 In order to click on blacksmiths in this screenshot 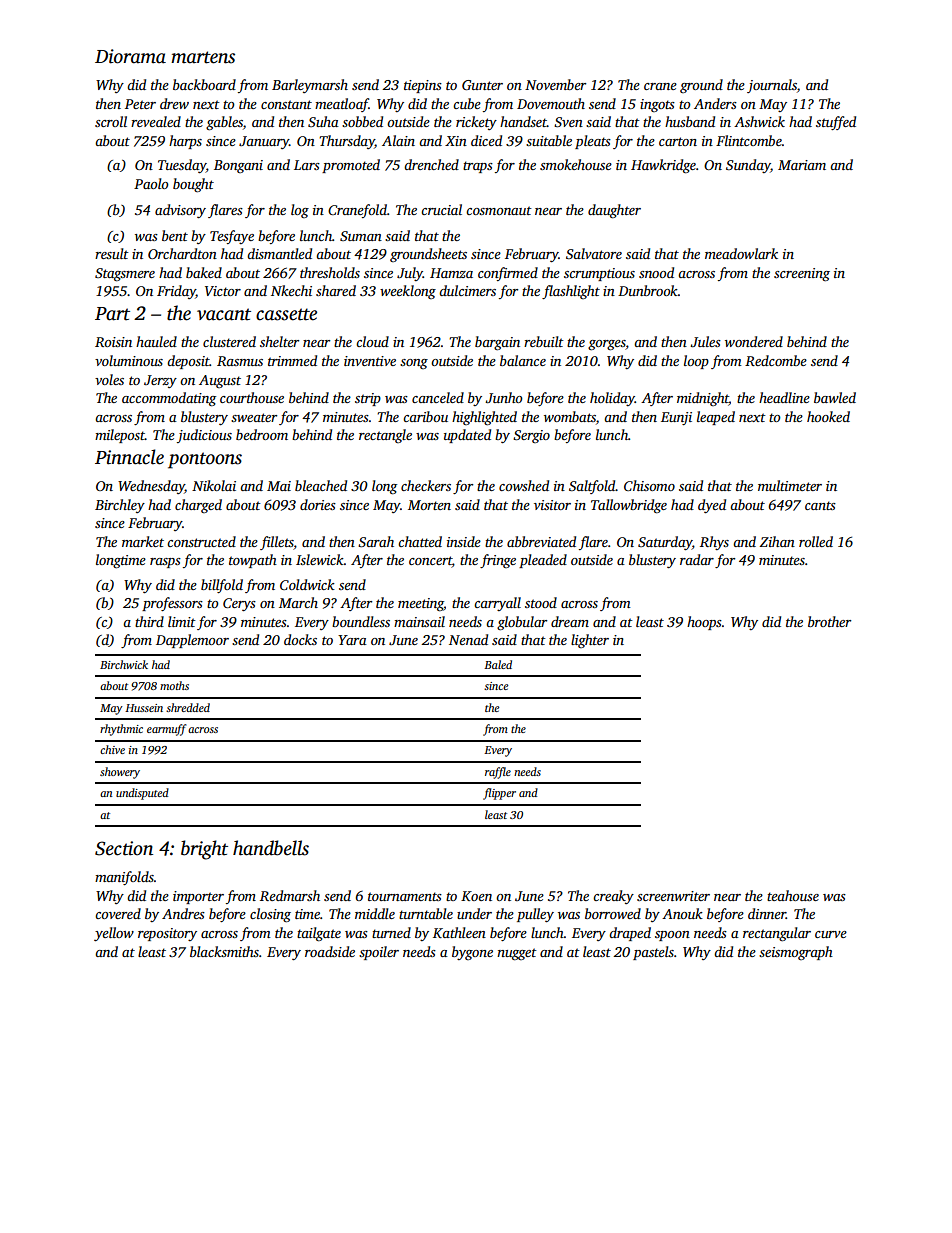, I will do `click(224, 951)`.
